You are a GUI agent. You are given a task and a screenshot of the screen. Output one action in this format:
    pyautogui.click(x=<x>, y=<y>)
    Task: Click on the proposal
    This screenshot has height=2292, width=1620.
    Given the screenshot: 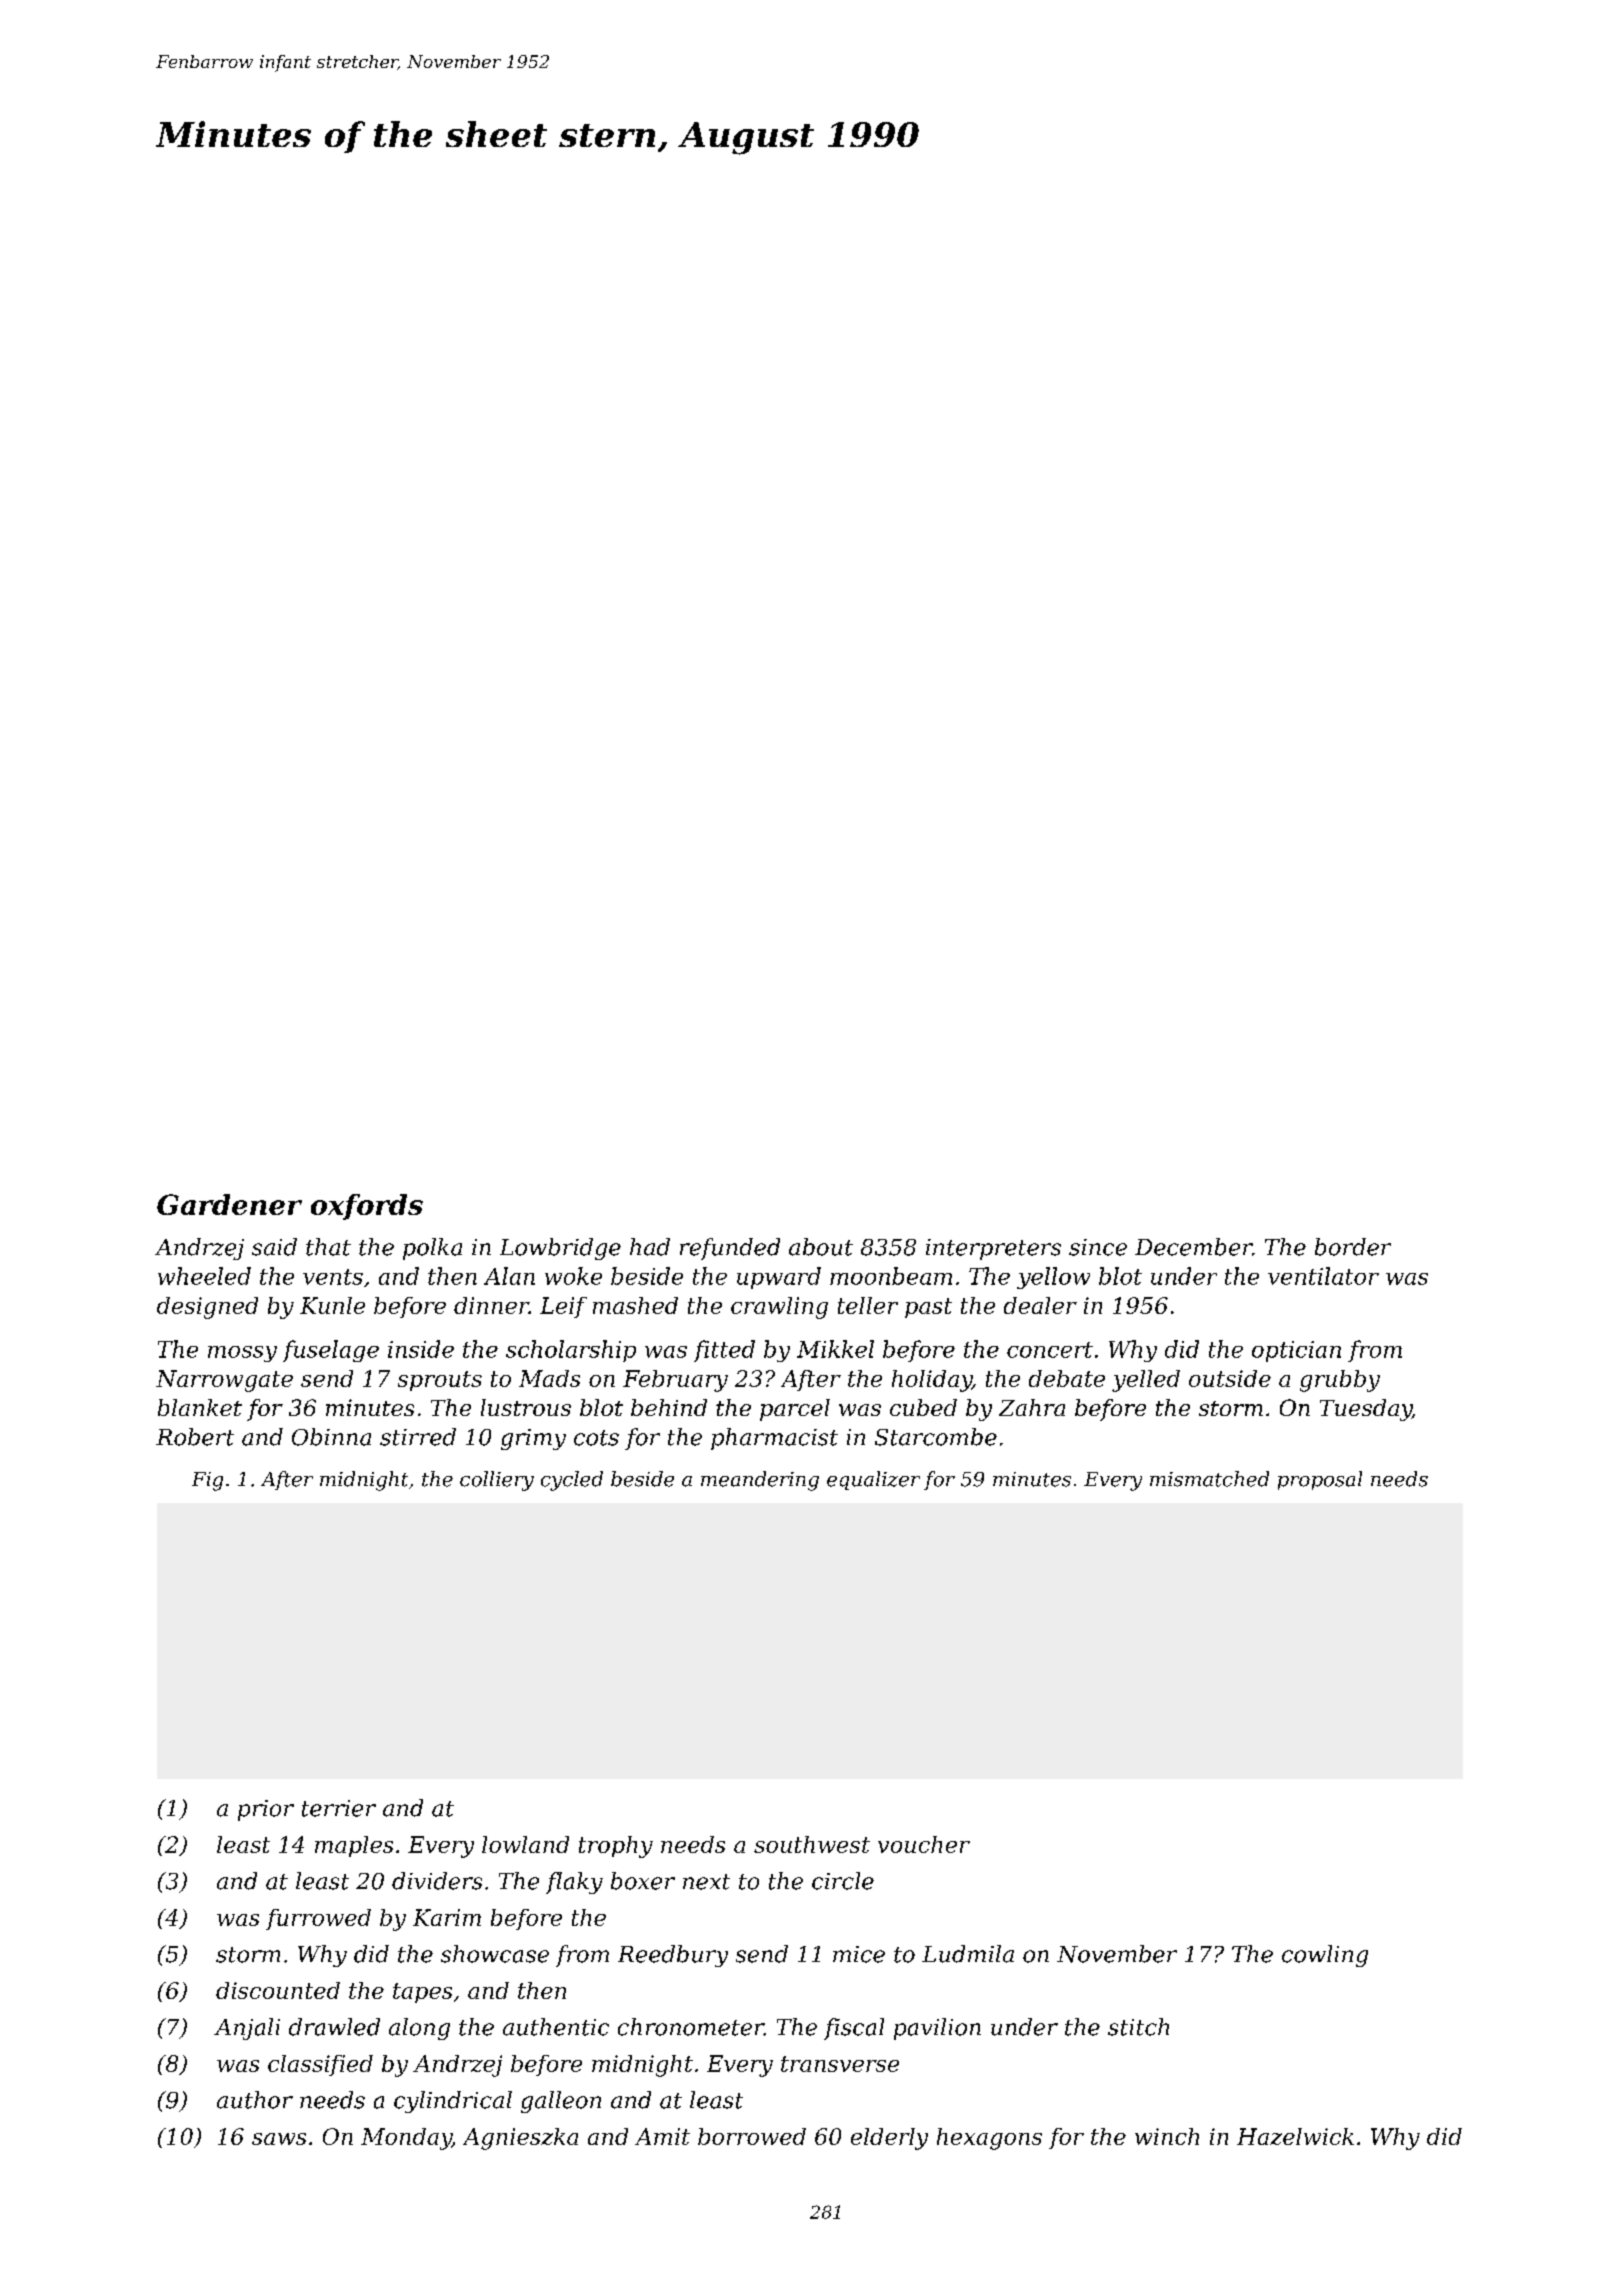 What is the action you would take?
    pyautogui.click(x=1320, y=1480)
